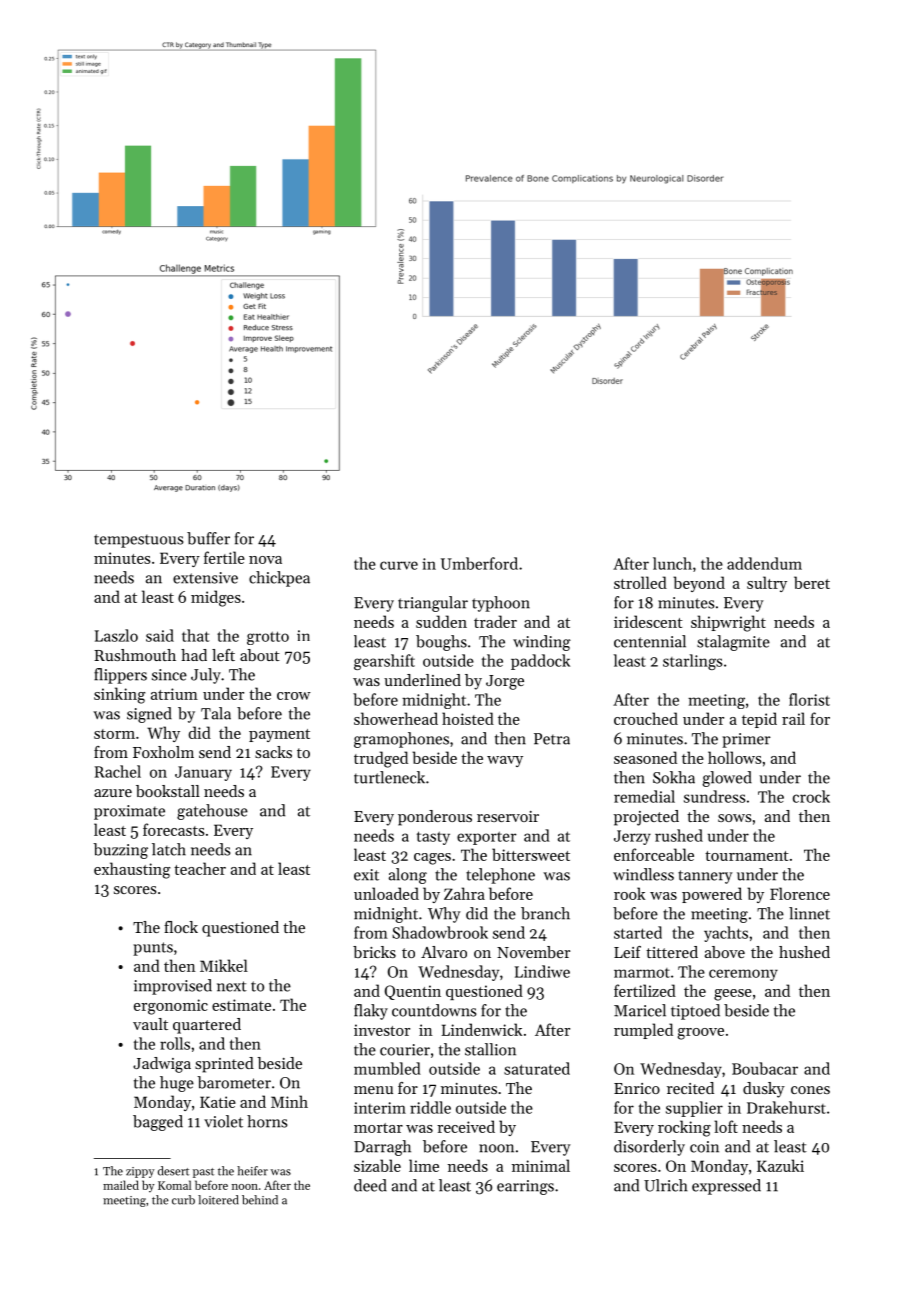  I want to click on sacks, so click(273, 752).
